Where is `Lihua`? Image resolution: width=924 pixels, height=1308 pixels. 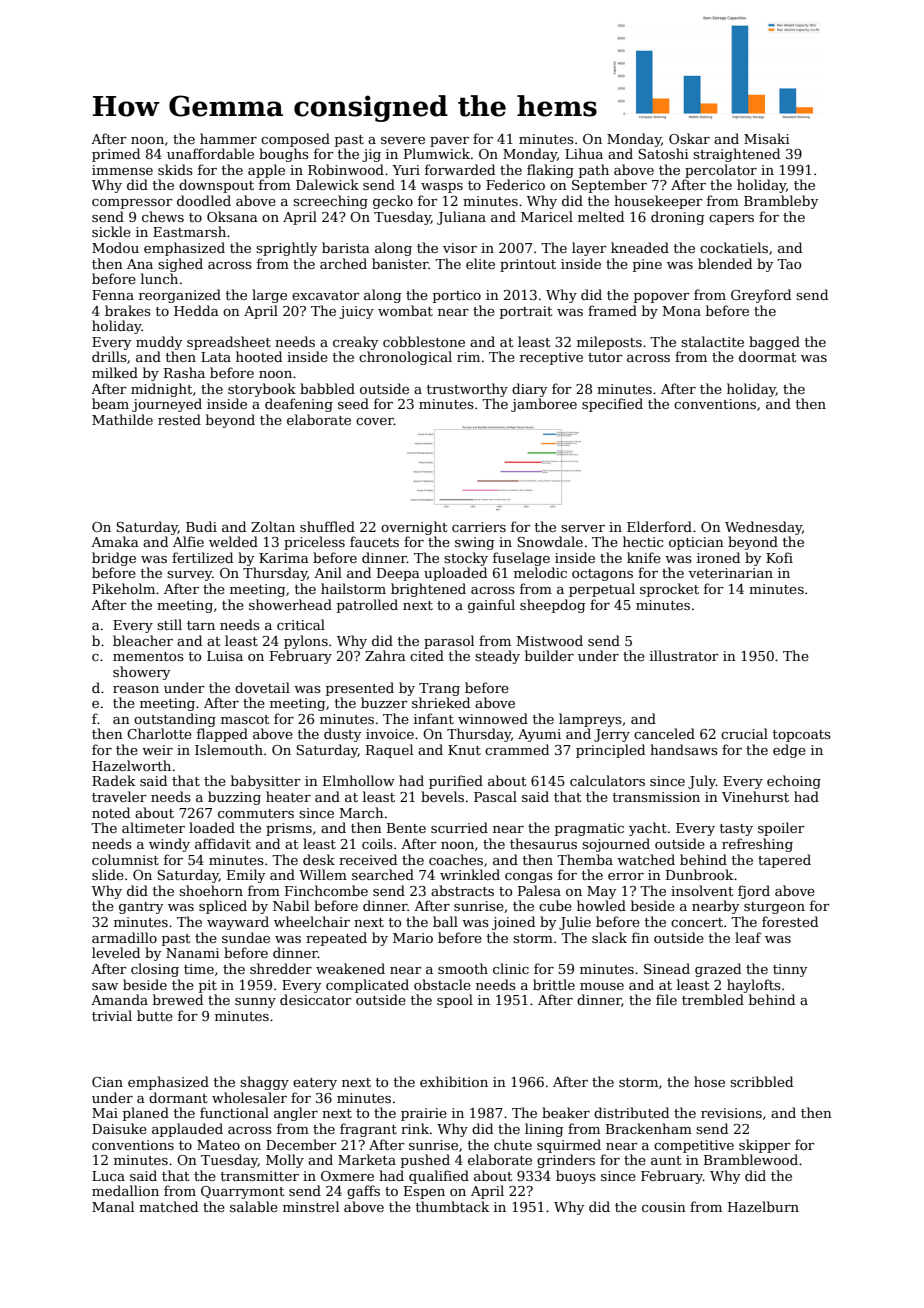
Lihua is located at coordinates (584, 153).
